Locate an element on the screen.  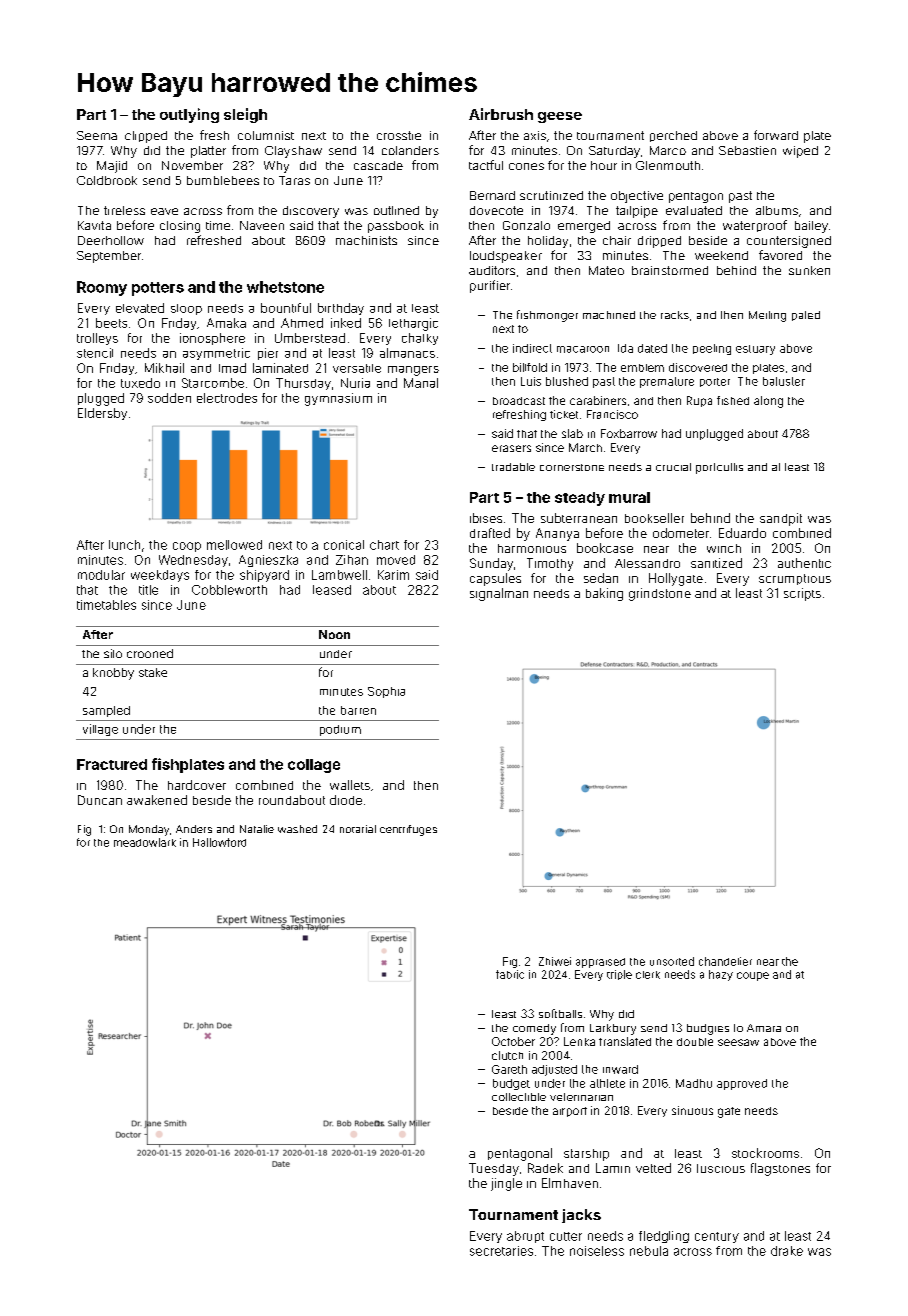
chandelier is located at coordinates (725, 961).
